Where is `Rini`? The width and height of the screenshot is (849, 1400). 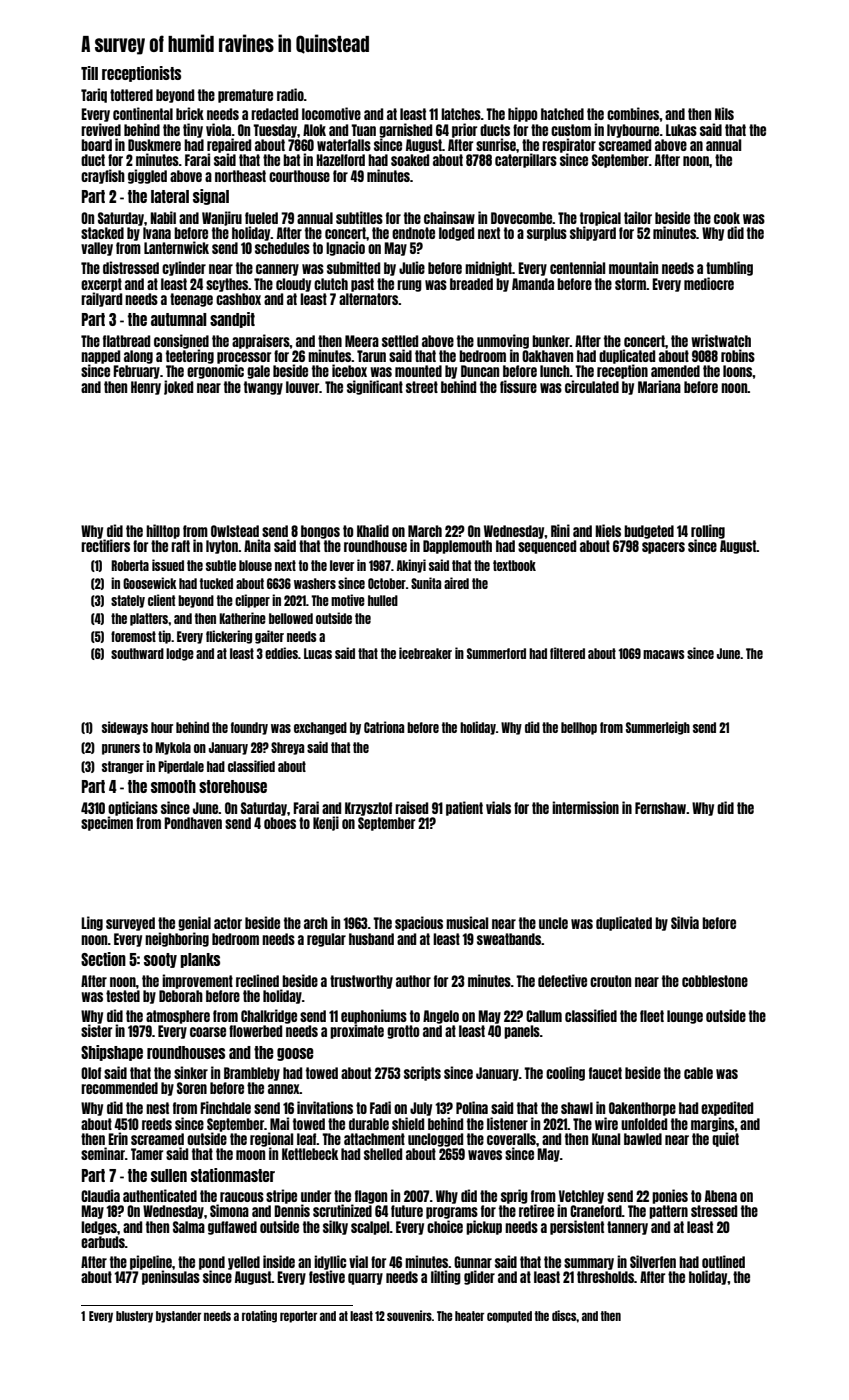
Rini is located at coordinates (560, 530).
